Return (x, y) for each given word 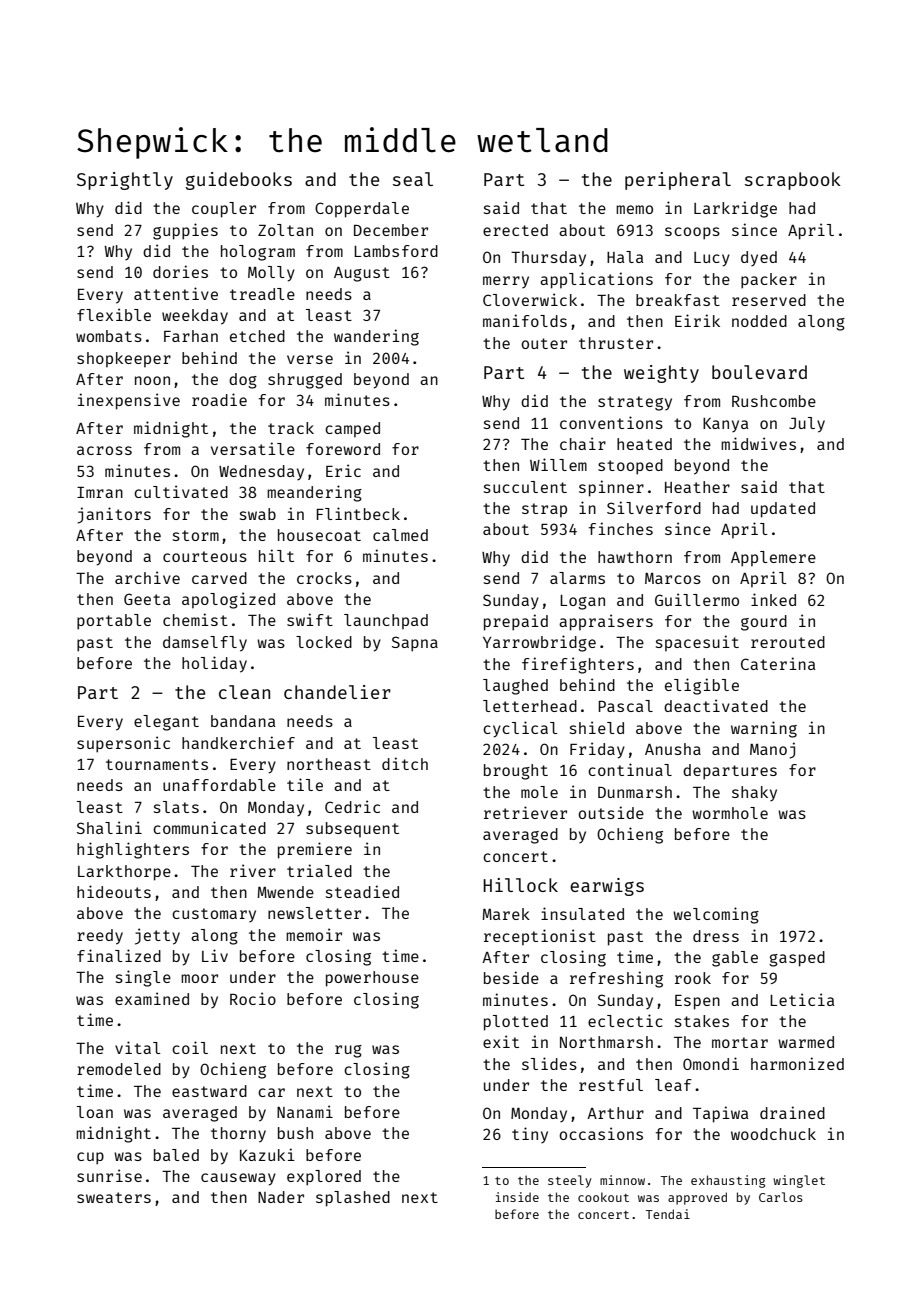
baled (176, 1155)
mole (539, 792)
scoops (692, 233)
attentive (176, 293)
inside (517, 1197)
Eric (343, 470)
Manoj (772, 750)
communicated (209, 827)
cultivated (181, 491)
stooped (630, 467)
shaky (754, 793)
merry (506, 282)
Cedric (352, 806)
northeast (329, 764)
